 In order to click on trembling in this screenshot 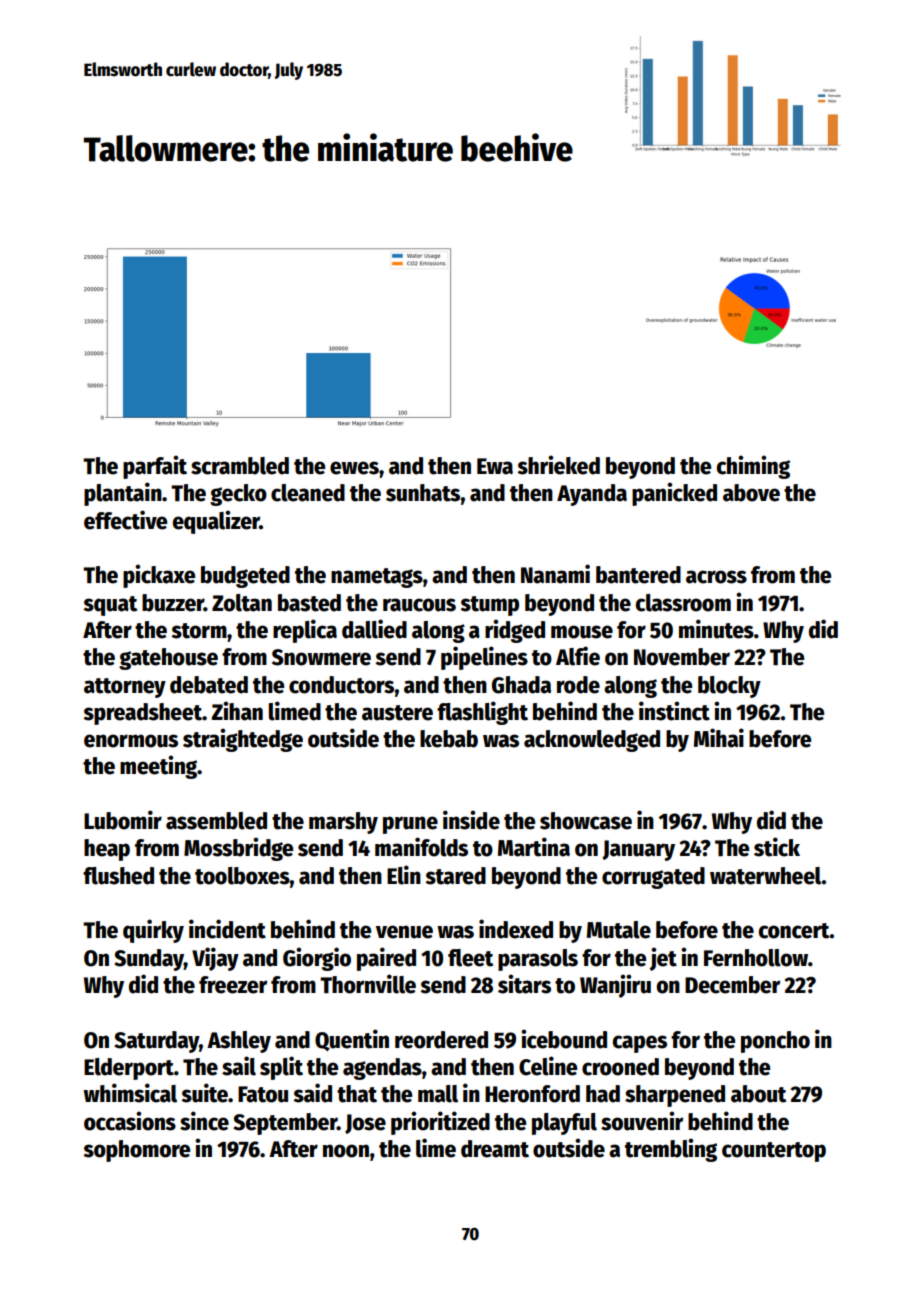, I will do `click(671, 1150)`.
